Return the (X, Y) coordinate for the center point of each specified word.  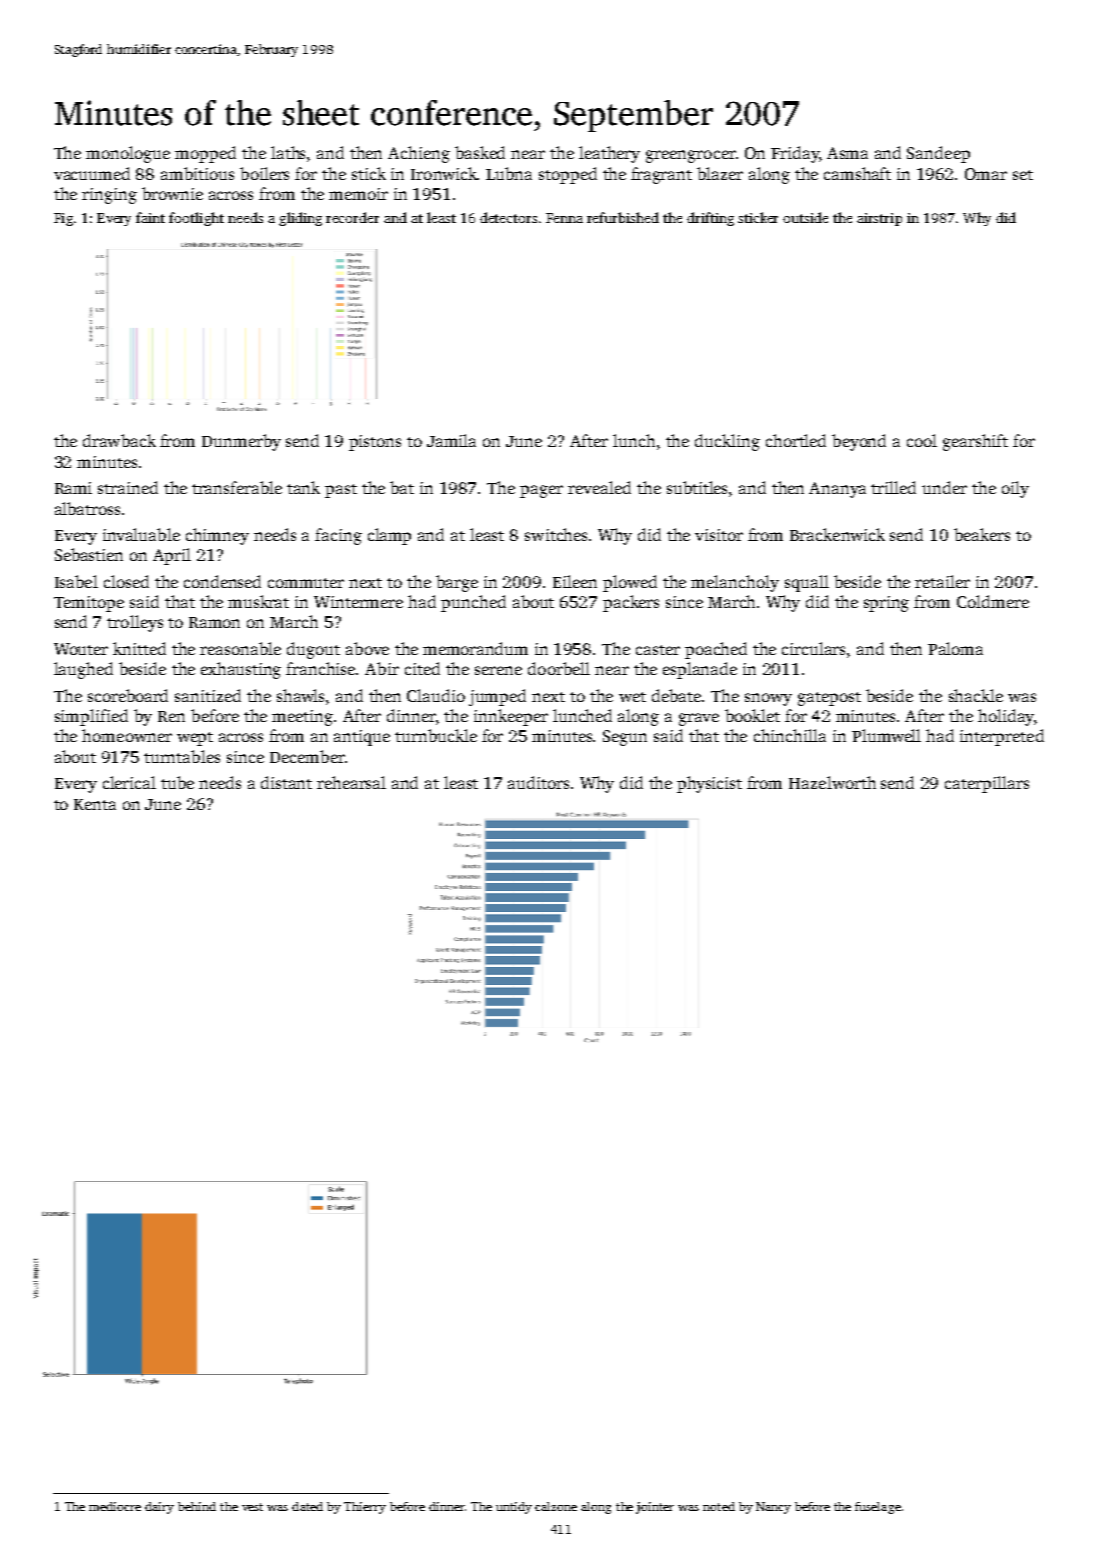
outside (805, 217)
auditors (538, 782)
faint (150, 217)
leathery (609, 154)
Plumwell (886, 735)
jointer (655, 1508)
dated (307, 1506)
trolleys (135, 623)
